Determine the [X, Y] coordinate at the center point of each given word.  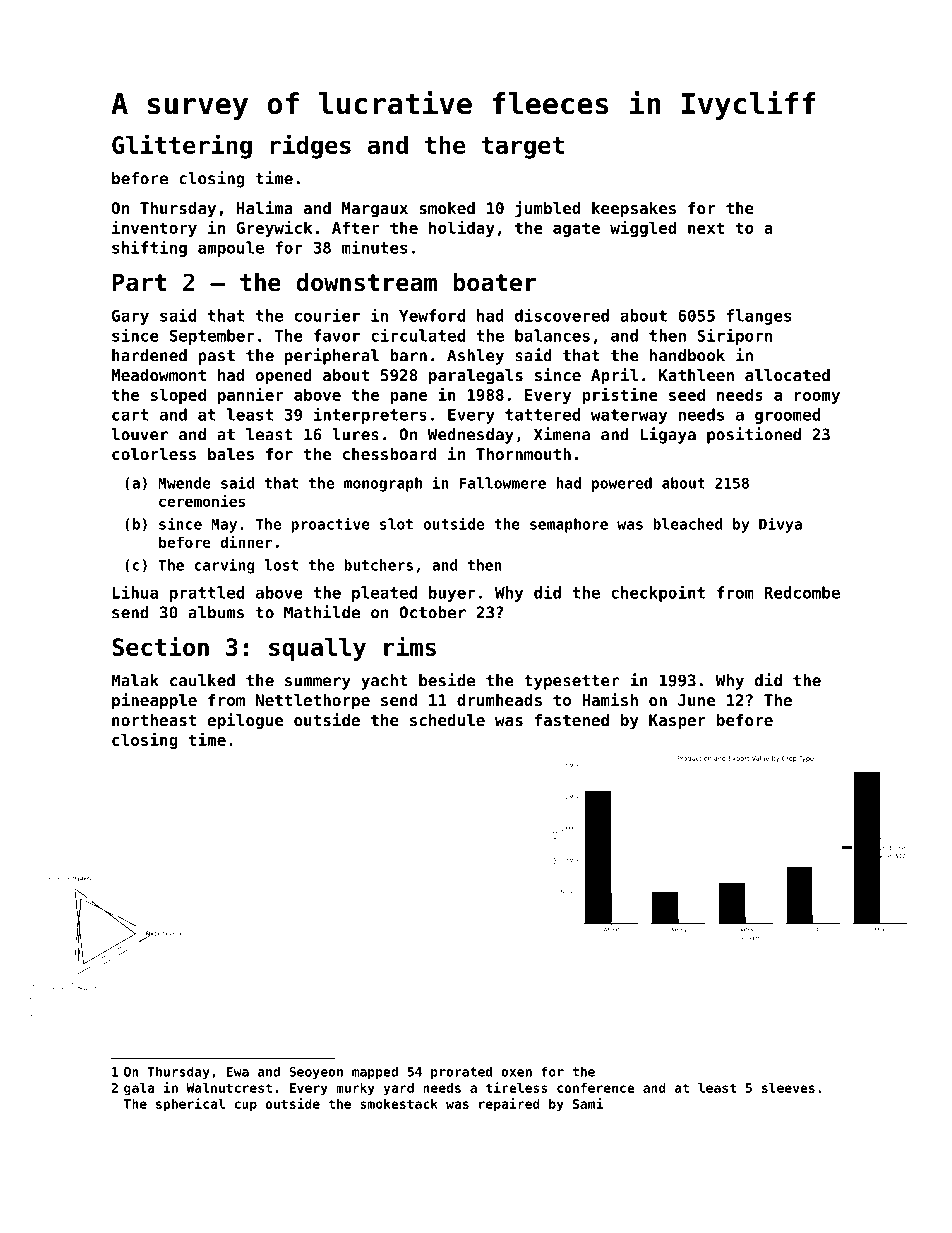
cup [246, 1106]
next [706, 228]
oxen [516, 1073]
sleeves [788, 1088]
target [523, 148]
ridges [310, 146]
